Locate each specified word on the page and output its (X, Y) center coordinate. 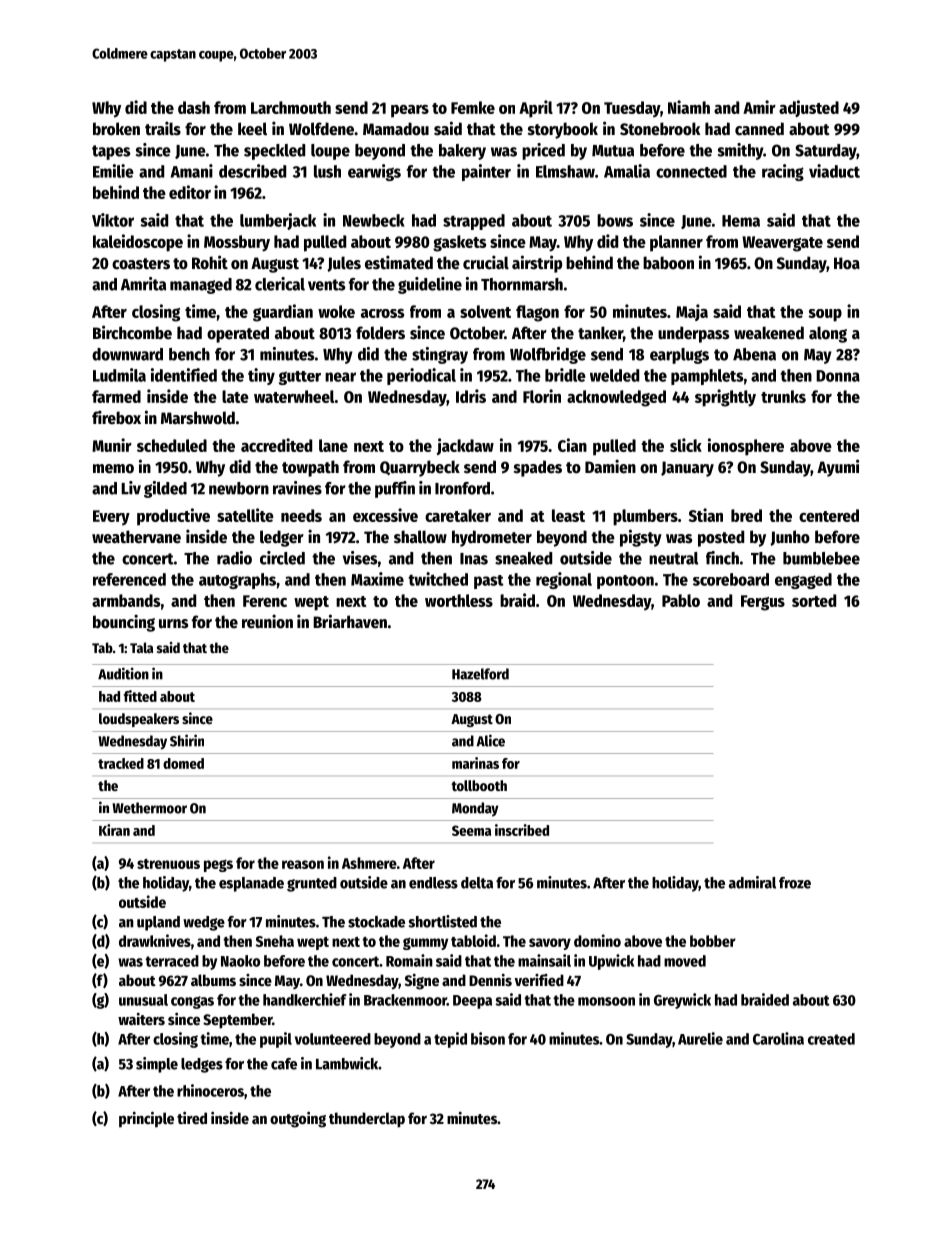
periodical (421, 376)
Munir (112, 445)
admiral (752, 882)
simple (157, 1065)
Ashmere (369, 863)
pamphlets (707, 377)
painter (486, 172)
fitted (140, 696)
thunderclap (367, 1120)
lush (327, 171)
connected (691, 171)
